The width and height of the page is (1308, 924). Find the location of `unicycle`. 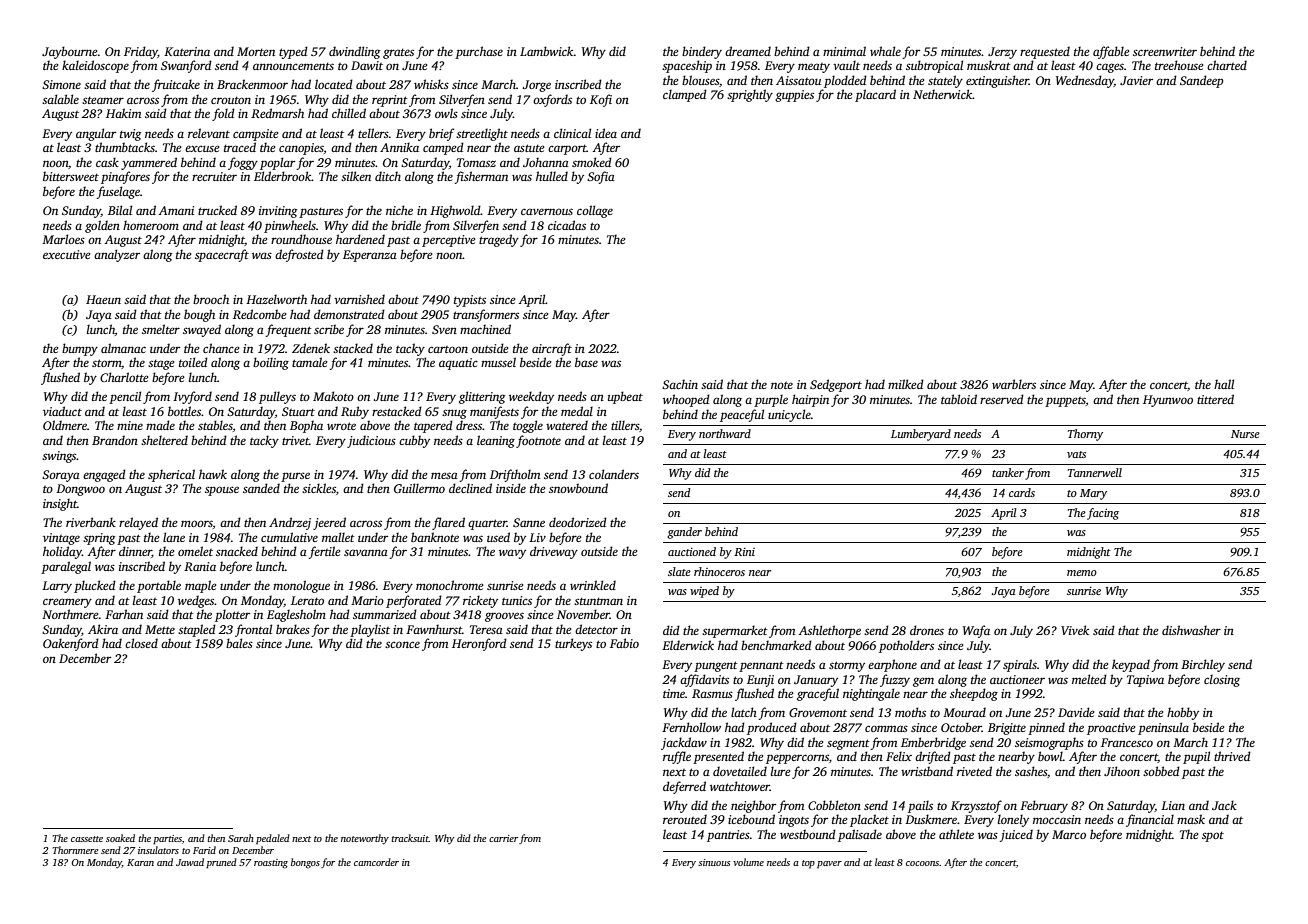

unicycle is located at coordinates (789, 415).
